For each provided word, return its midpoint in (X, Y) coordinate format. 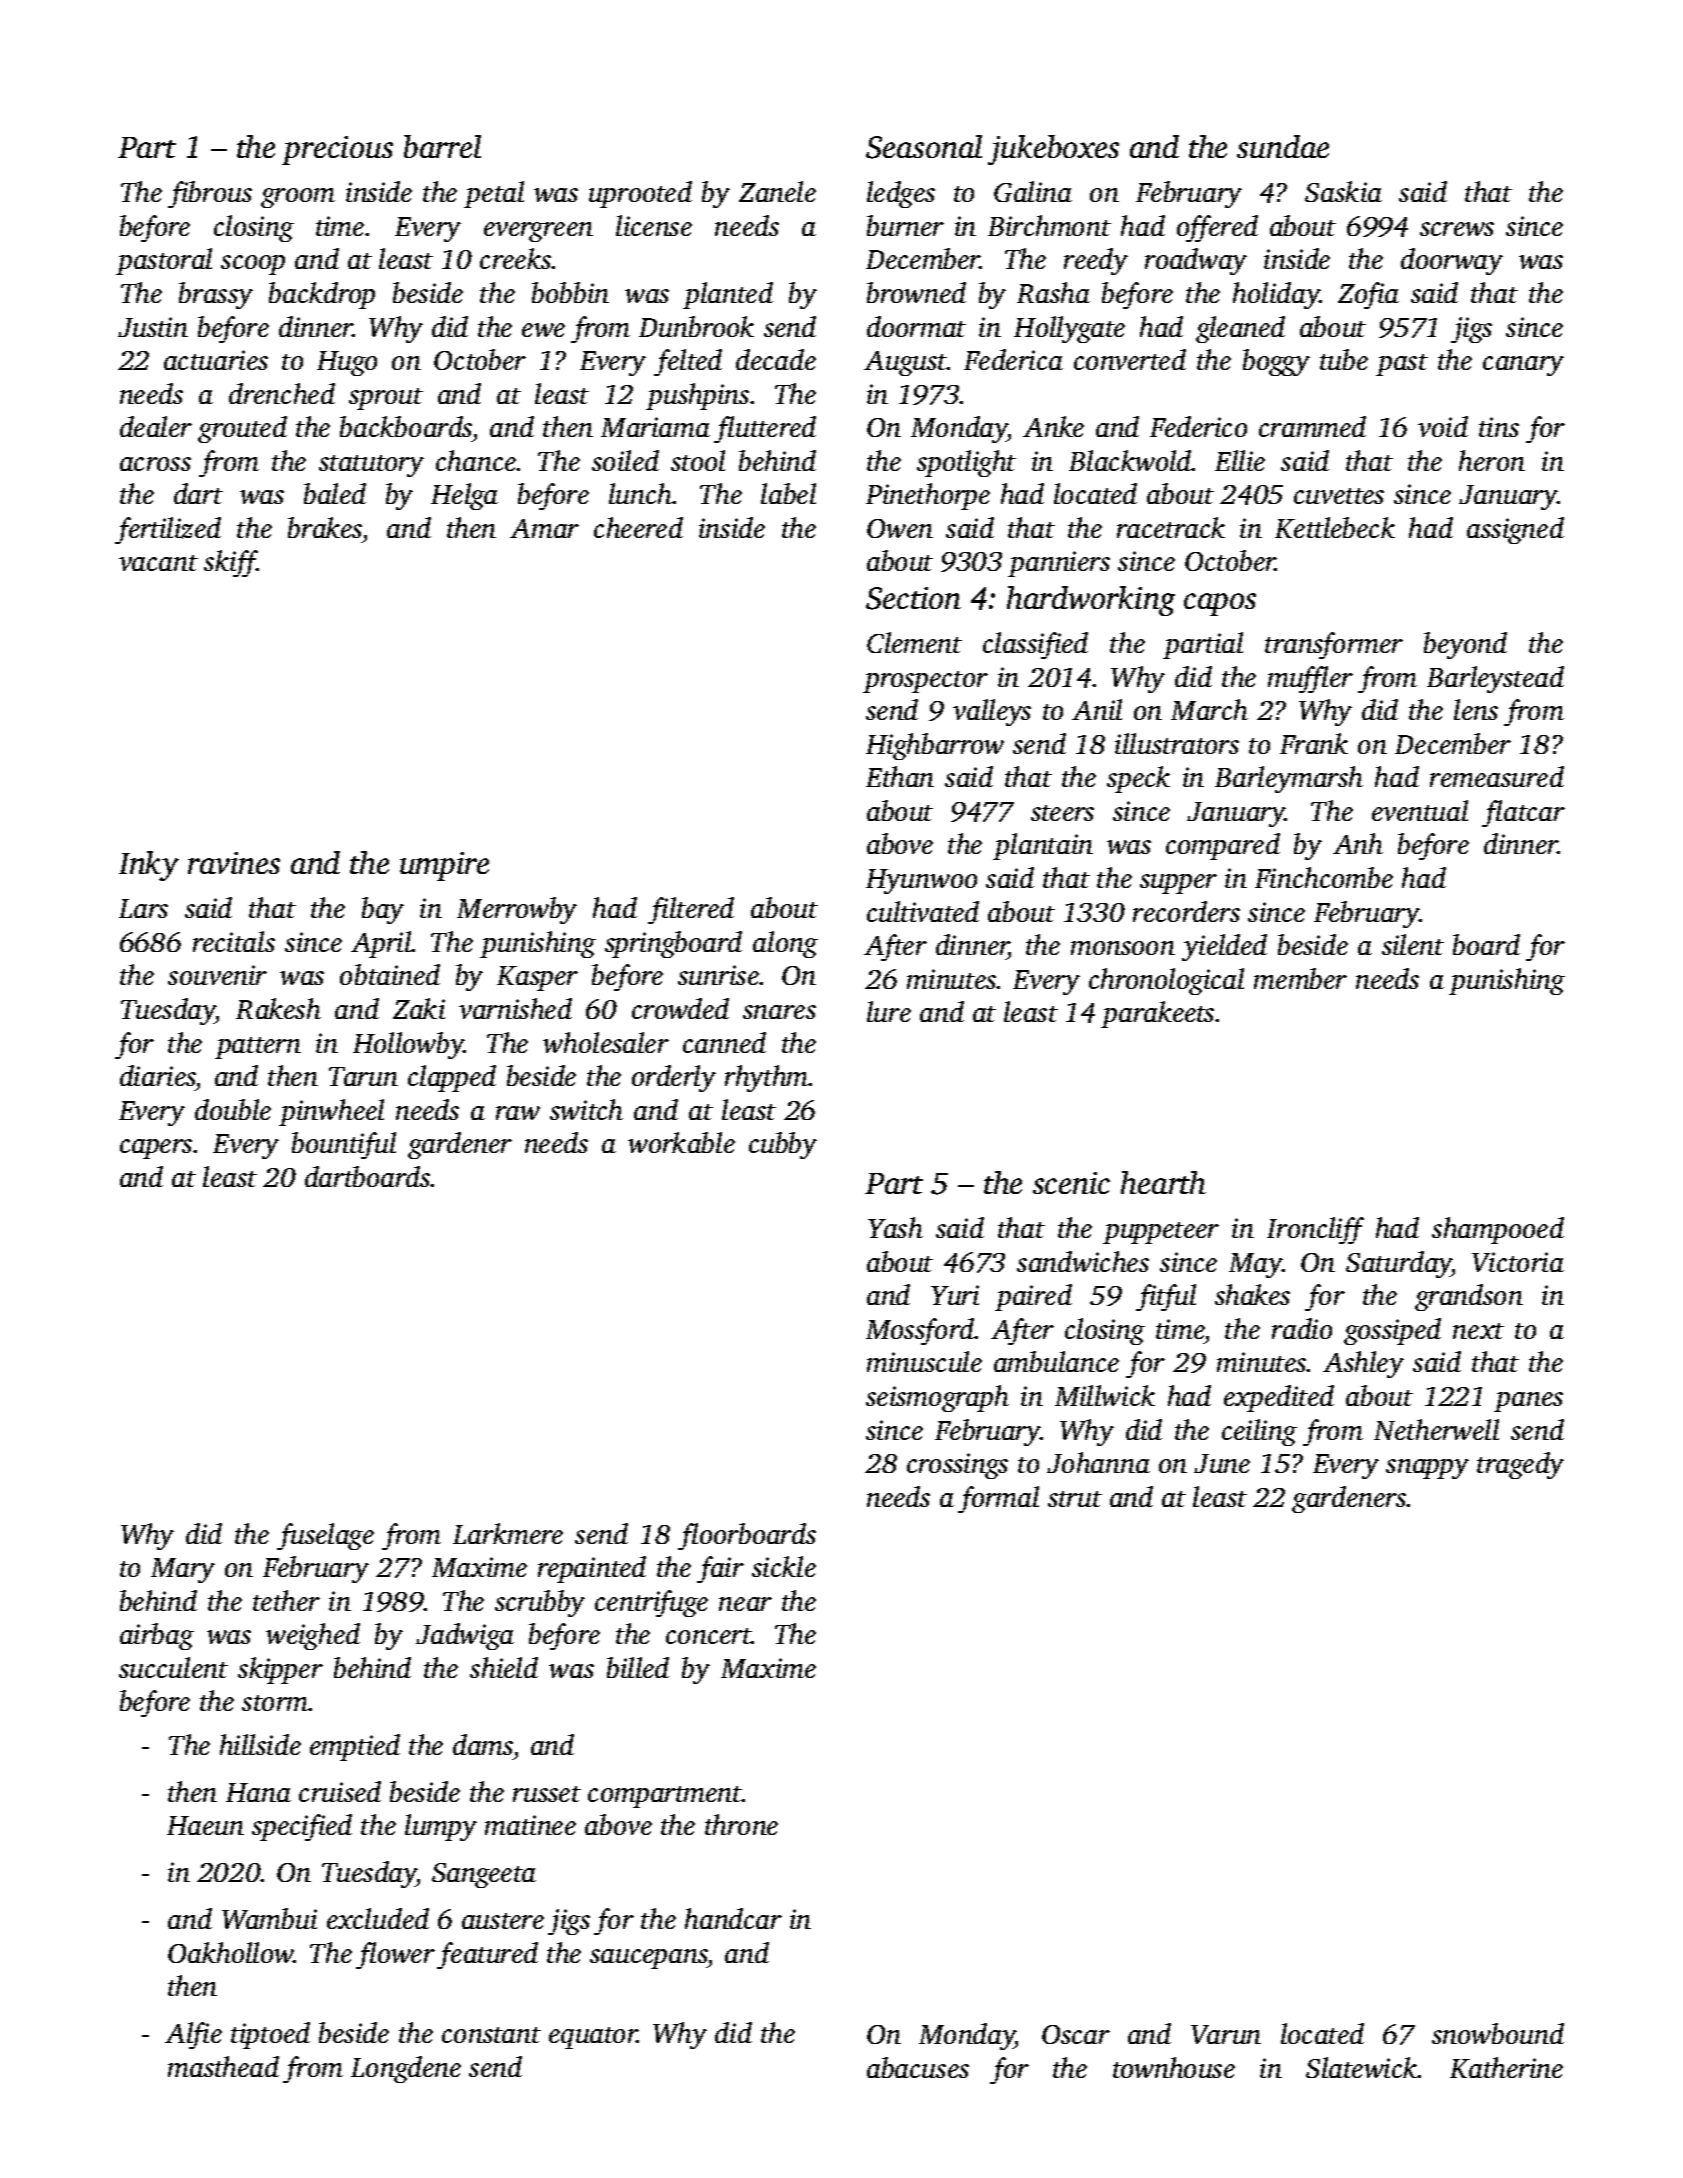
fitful (1166, 1297)
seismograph (937, 1398)
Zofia (1368, 295)
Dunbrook (696, 326)
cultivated (923, 911)
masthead (223, 2066)
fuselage (325, 1536)
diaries (158, 1075)
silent (1413, 944)
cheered (638, 527)
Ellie (1240, 460)
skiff (230, 563)
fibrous (210, 194)
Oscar (1076, 2034)
